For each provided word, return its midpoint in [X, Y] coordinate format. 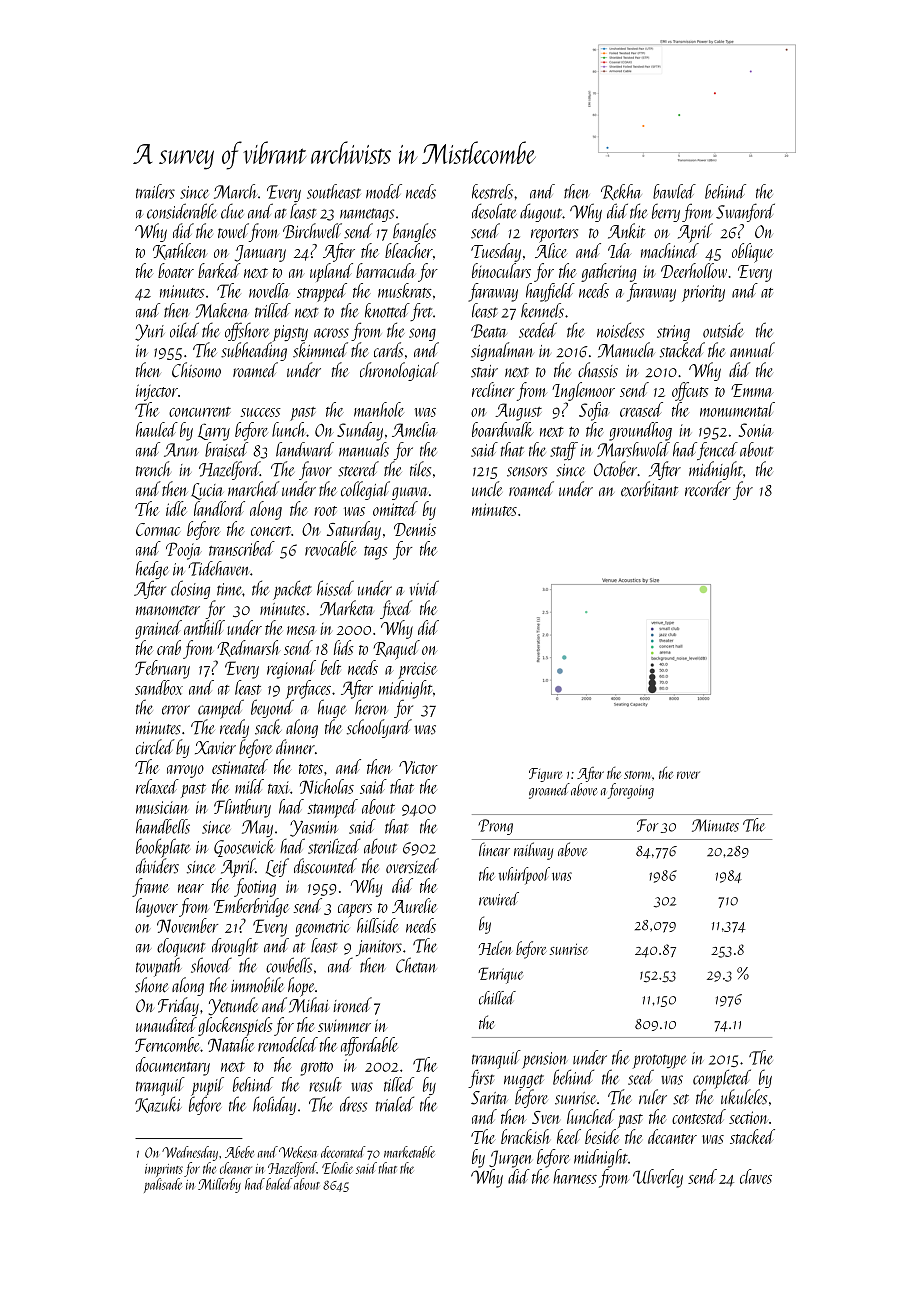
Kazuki [158, 1104]
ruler [653, 1097]
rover [688, 775]
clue [232, 211]
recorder [708, 489]
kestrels [492, 191]
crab [169, 647]
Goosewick [244, 848]
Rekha [621, 192]
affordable [369, 1046]
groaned [549, 791]
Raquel [397, 650]
